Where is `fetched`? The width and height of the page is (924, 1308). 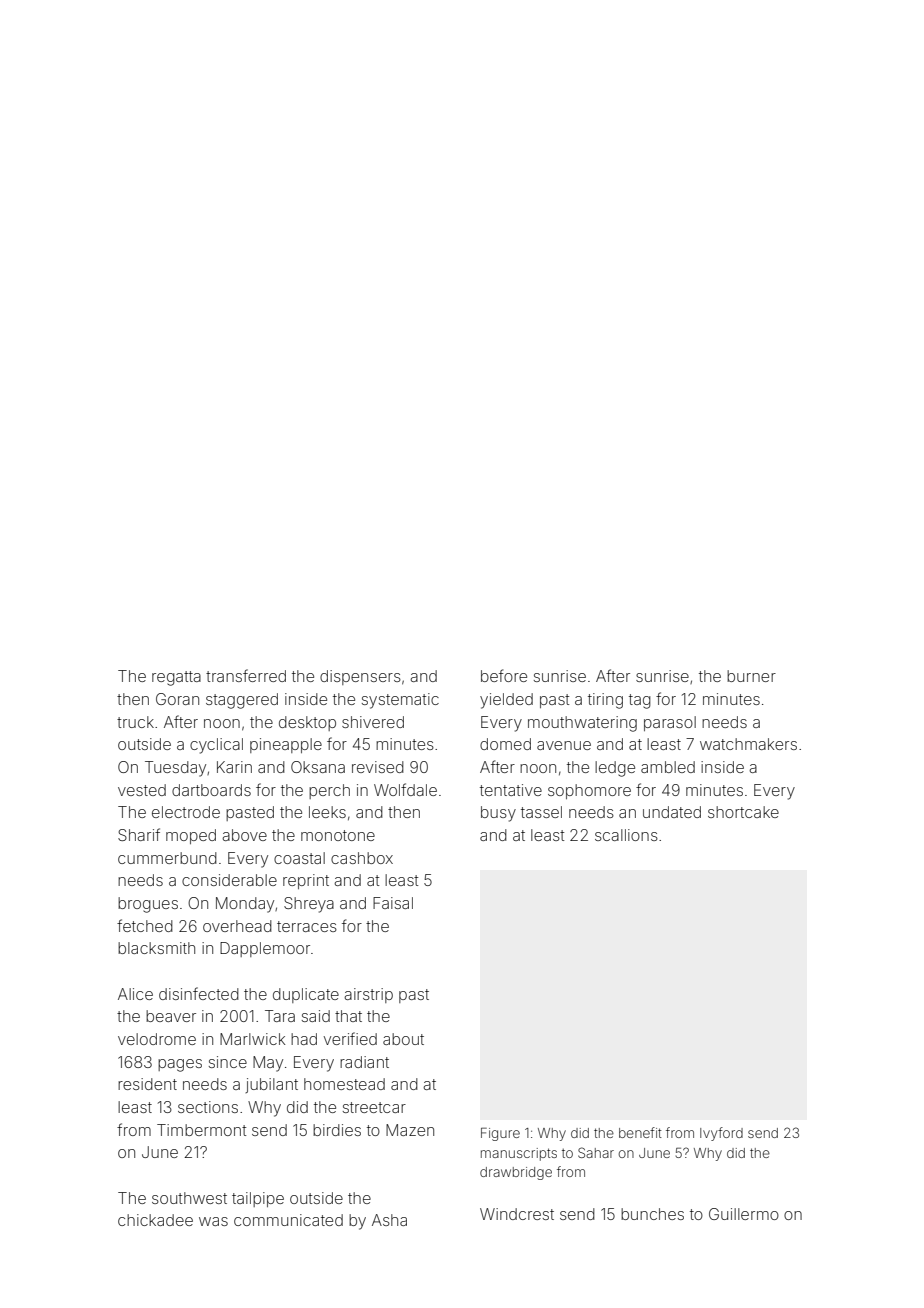 fetched is located at coordinates (145, 925).
